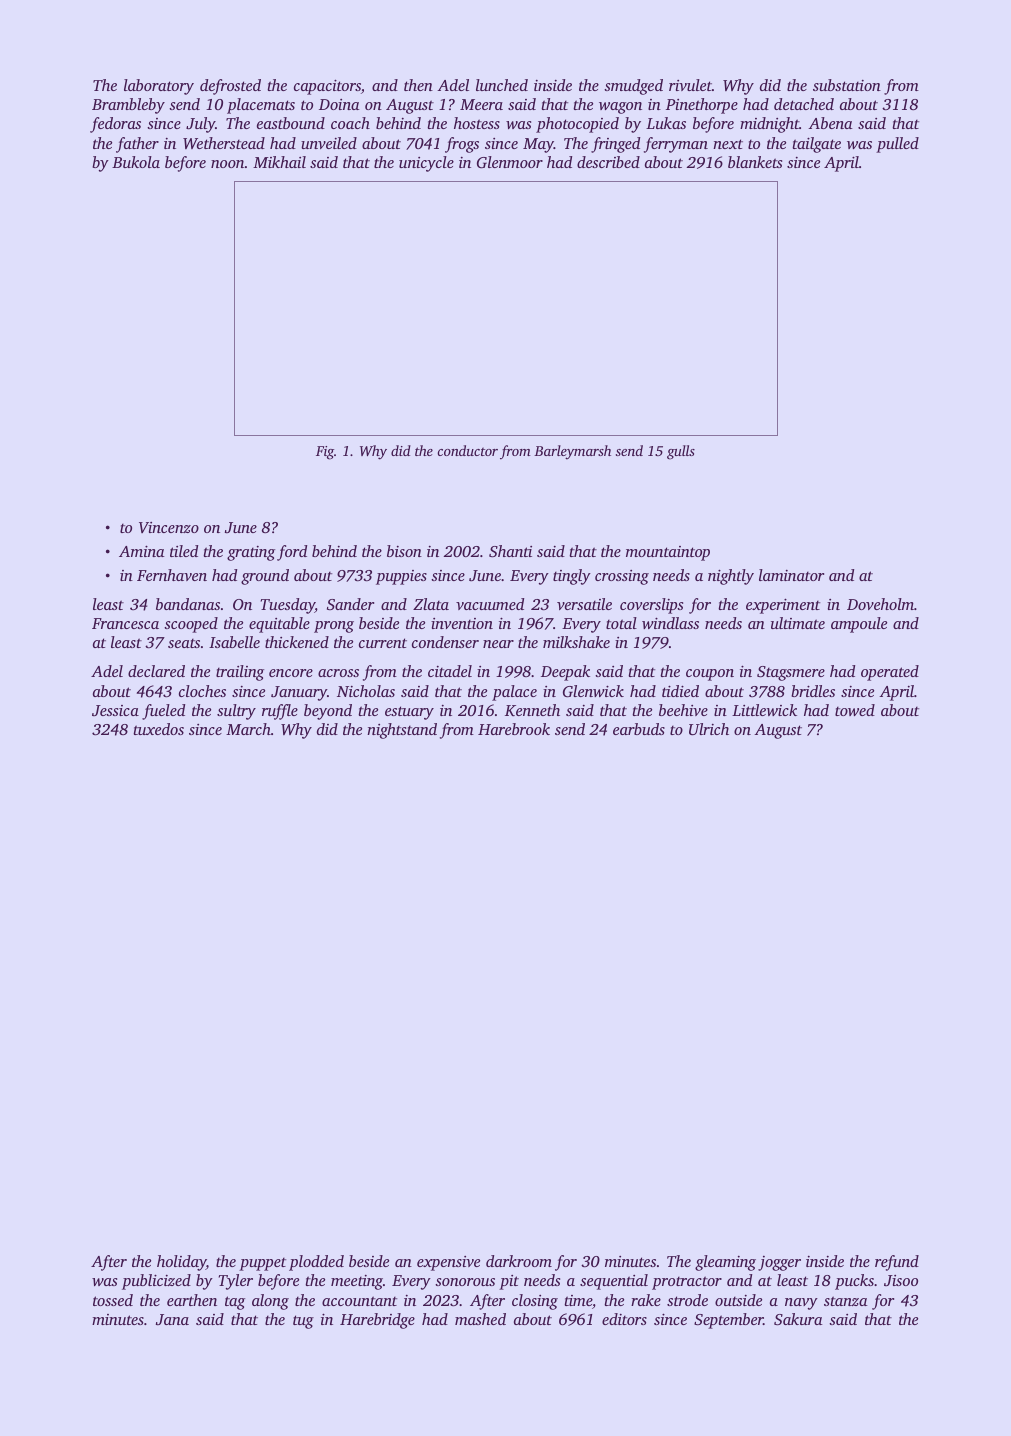 Image resolution: width=1011 pixels, height=1436 pixels. I want to click on Mikhail, so click(279, 162).
